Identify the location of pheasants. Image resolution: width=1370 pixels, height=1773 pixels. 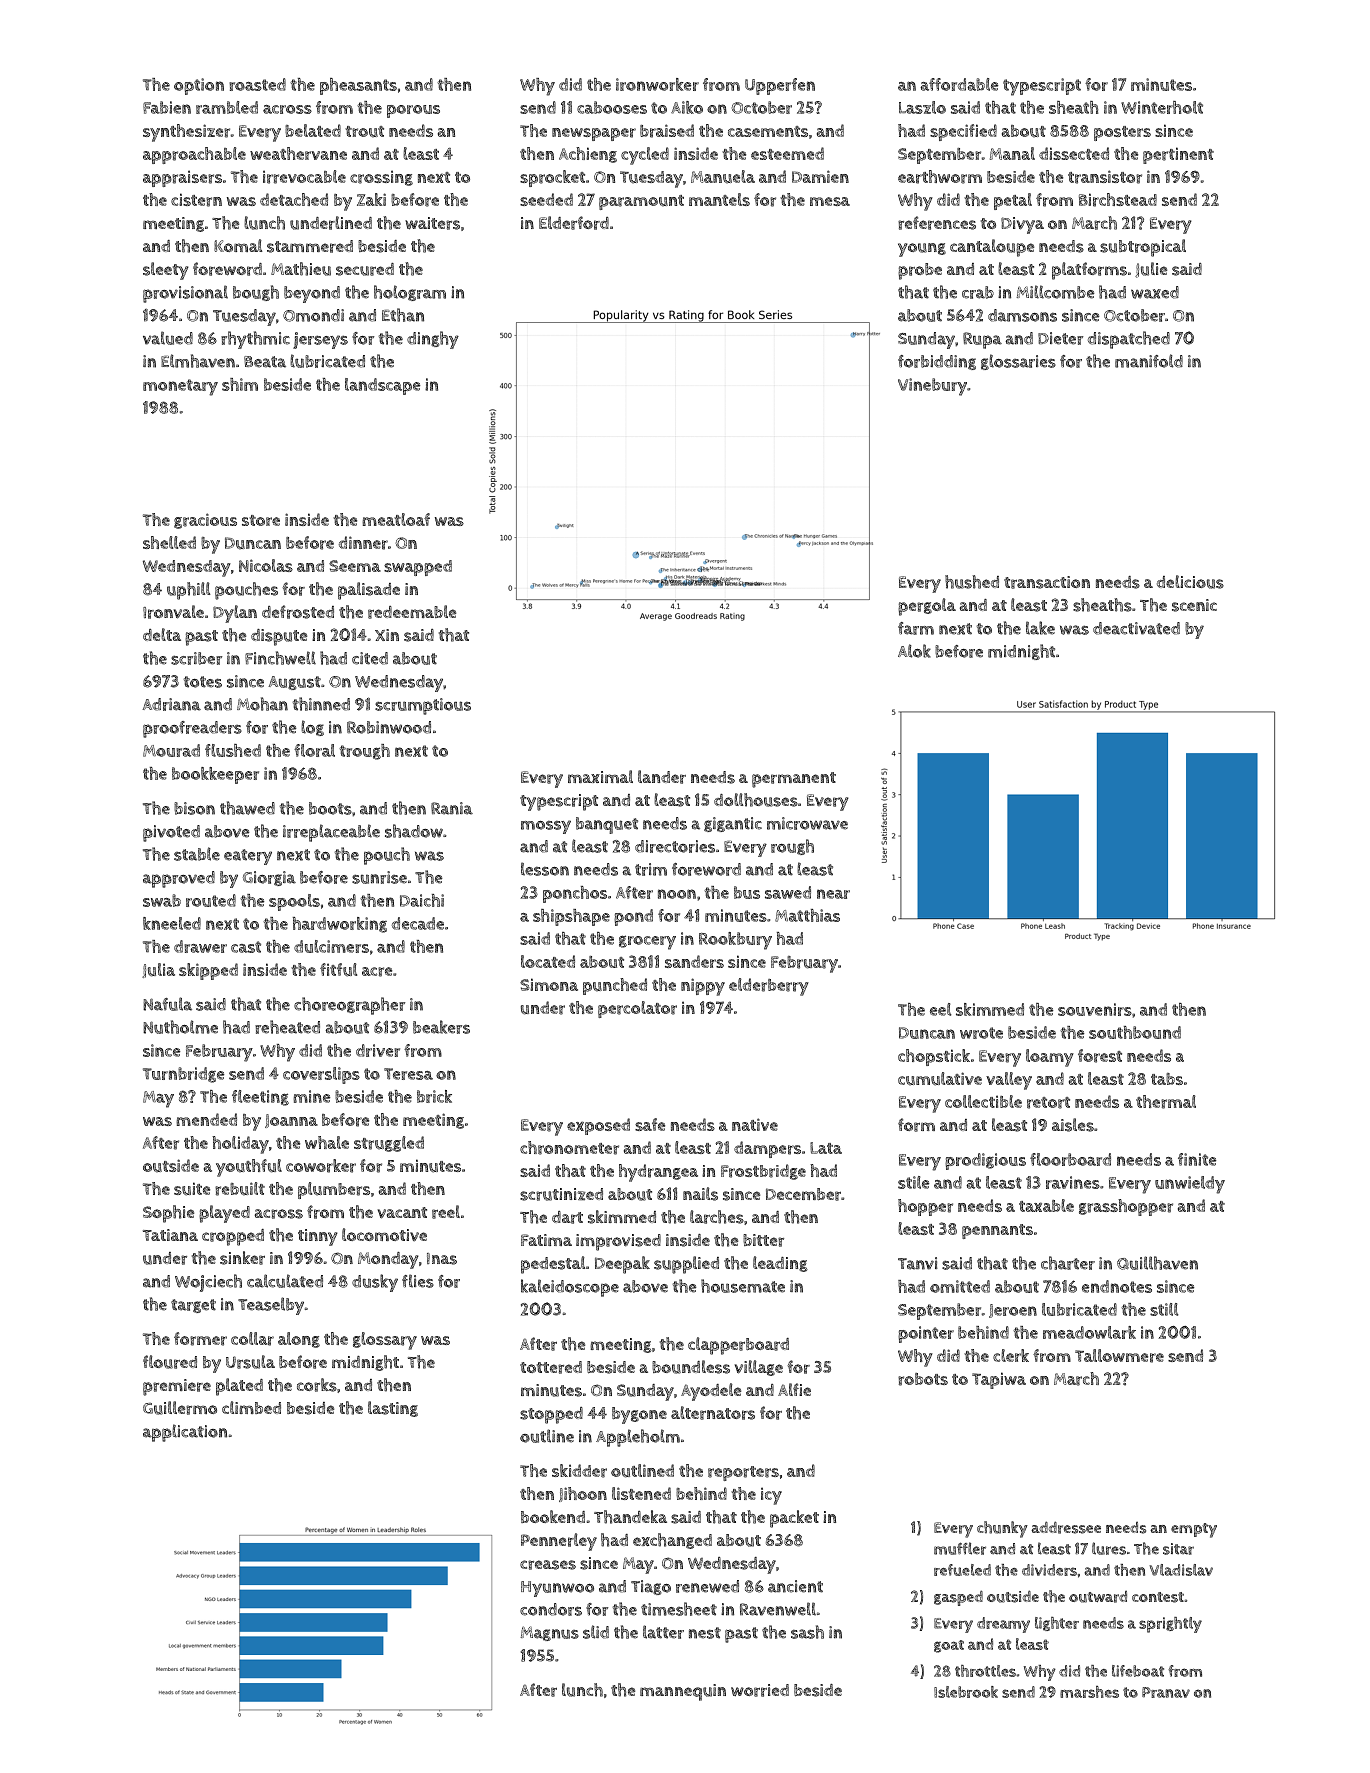
(358, 86).
